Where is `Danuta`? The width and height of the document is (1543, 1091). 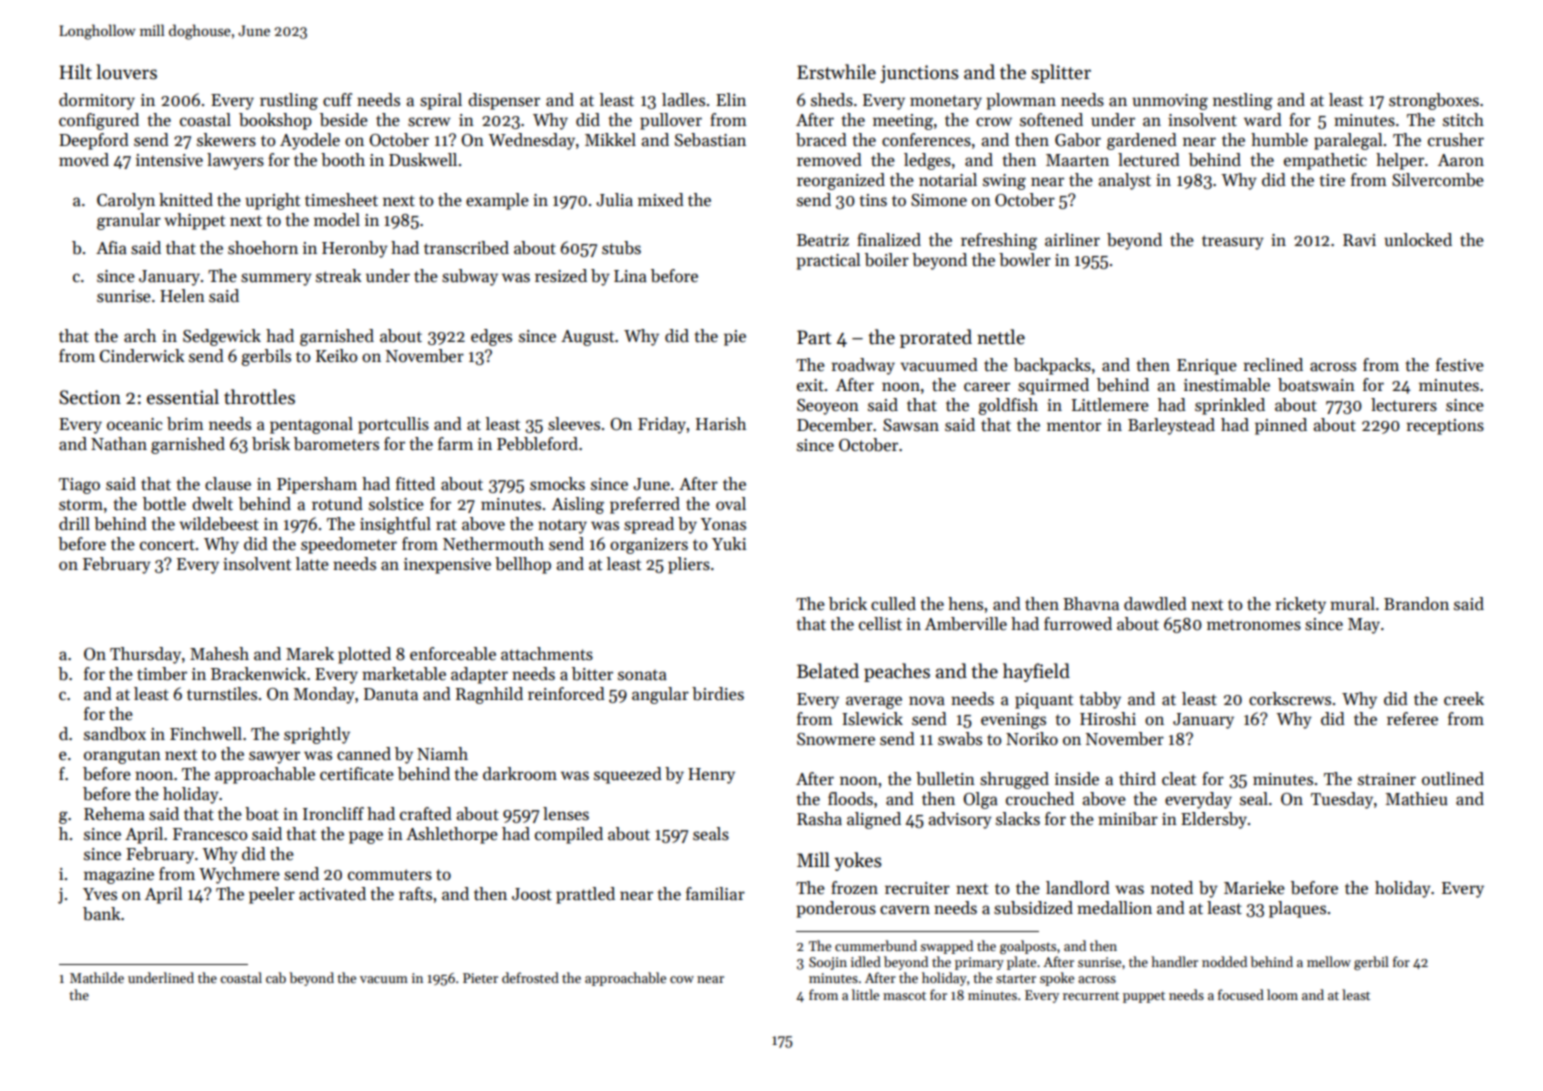 Danuta is located at coordinates (391, 694).
